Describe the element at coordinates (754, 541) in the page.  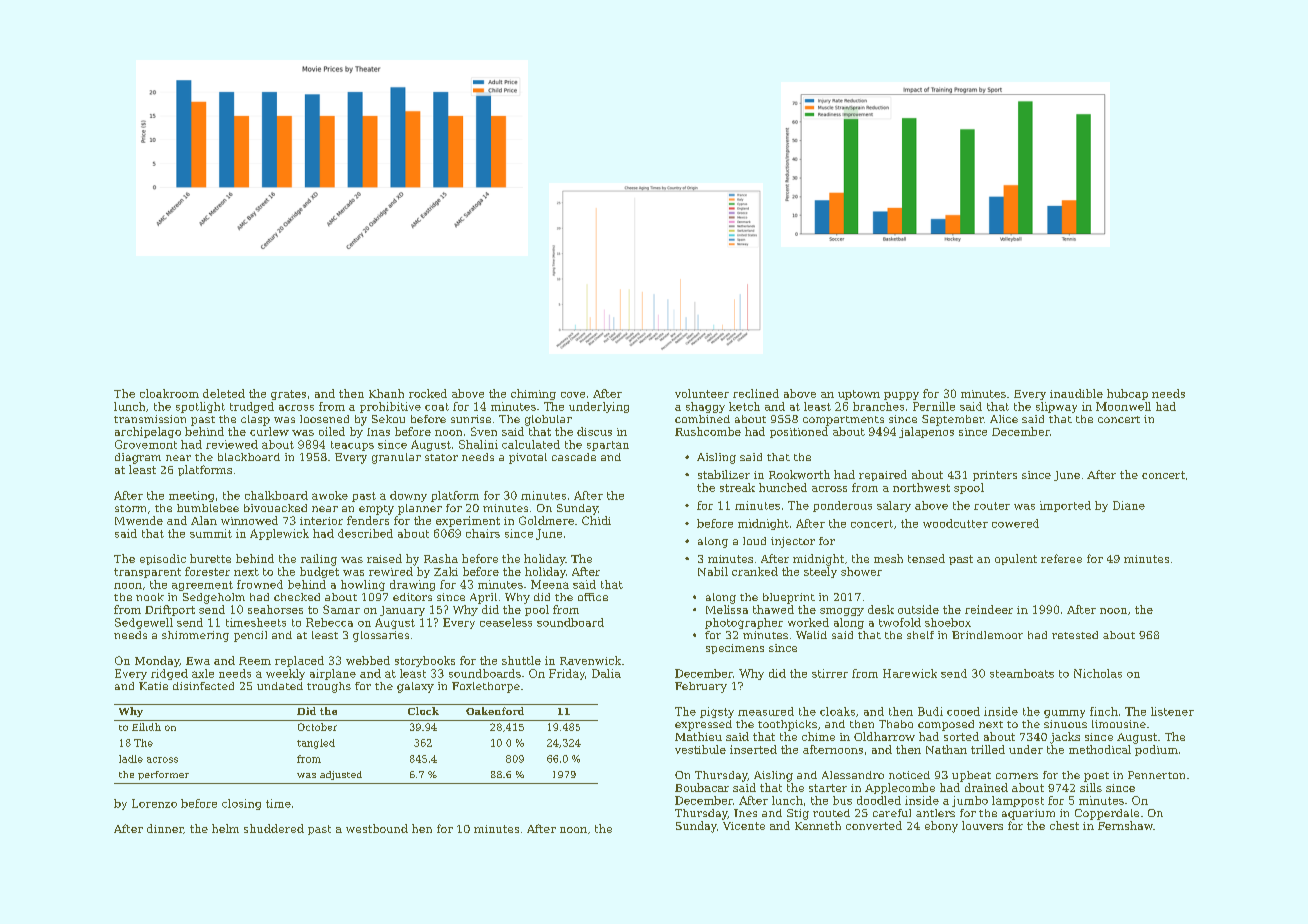
I see `loud` at that location.
